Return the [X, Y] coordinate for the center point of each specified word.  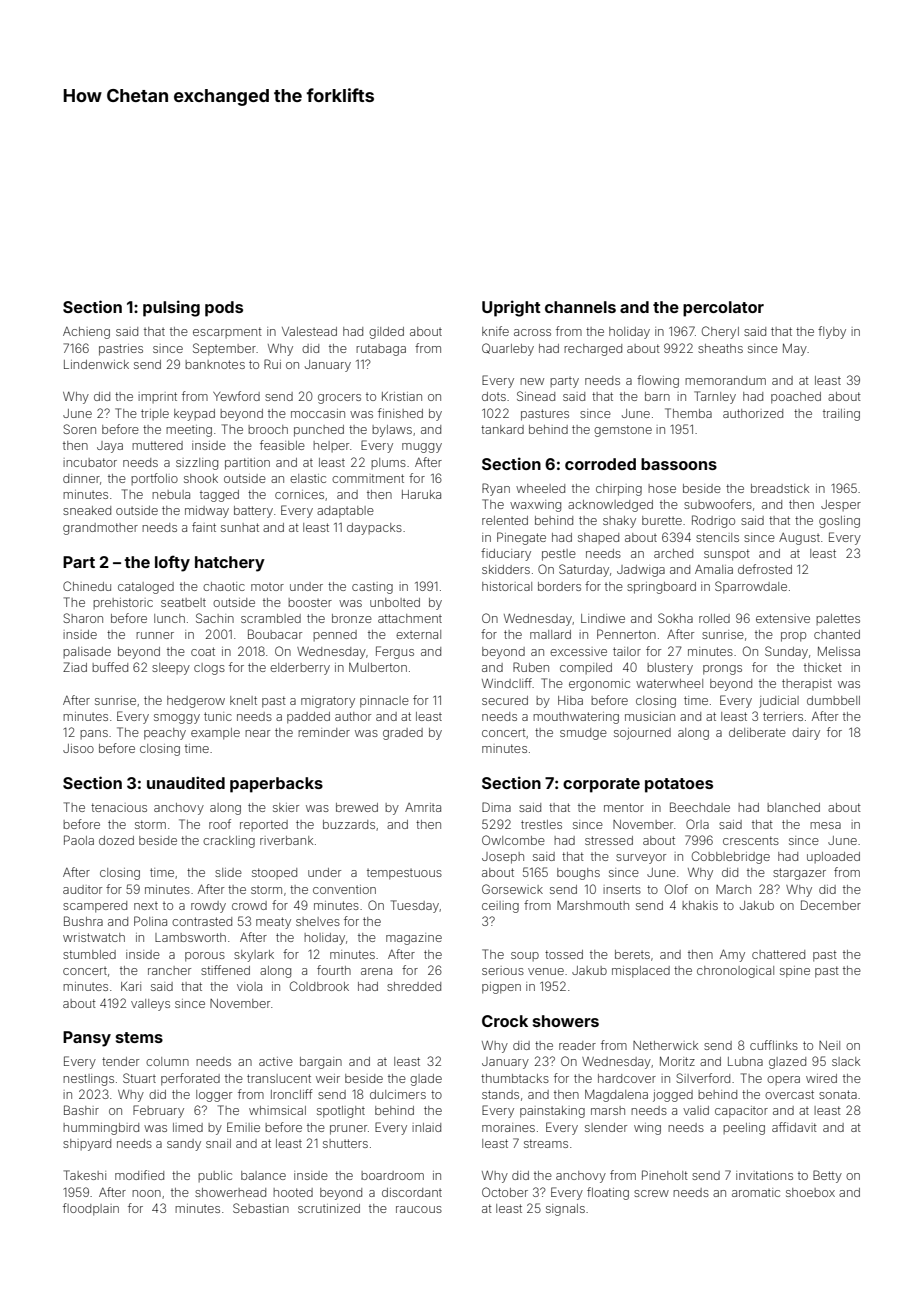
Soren [79, 429]
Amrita [423, 807]
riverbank [286, 840]
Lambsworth [190, 937]
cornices [299, 494]
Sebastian [261, 1208]
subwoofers [718, 504]
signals [565, 1210]
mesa [825, 825]
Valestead [309, 331]
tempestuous [404, 874]
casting [372, 588]
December [831, 905]
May [795, 349]
